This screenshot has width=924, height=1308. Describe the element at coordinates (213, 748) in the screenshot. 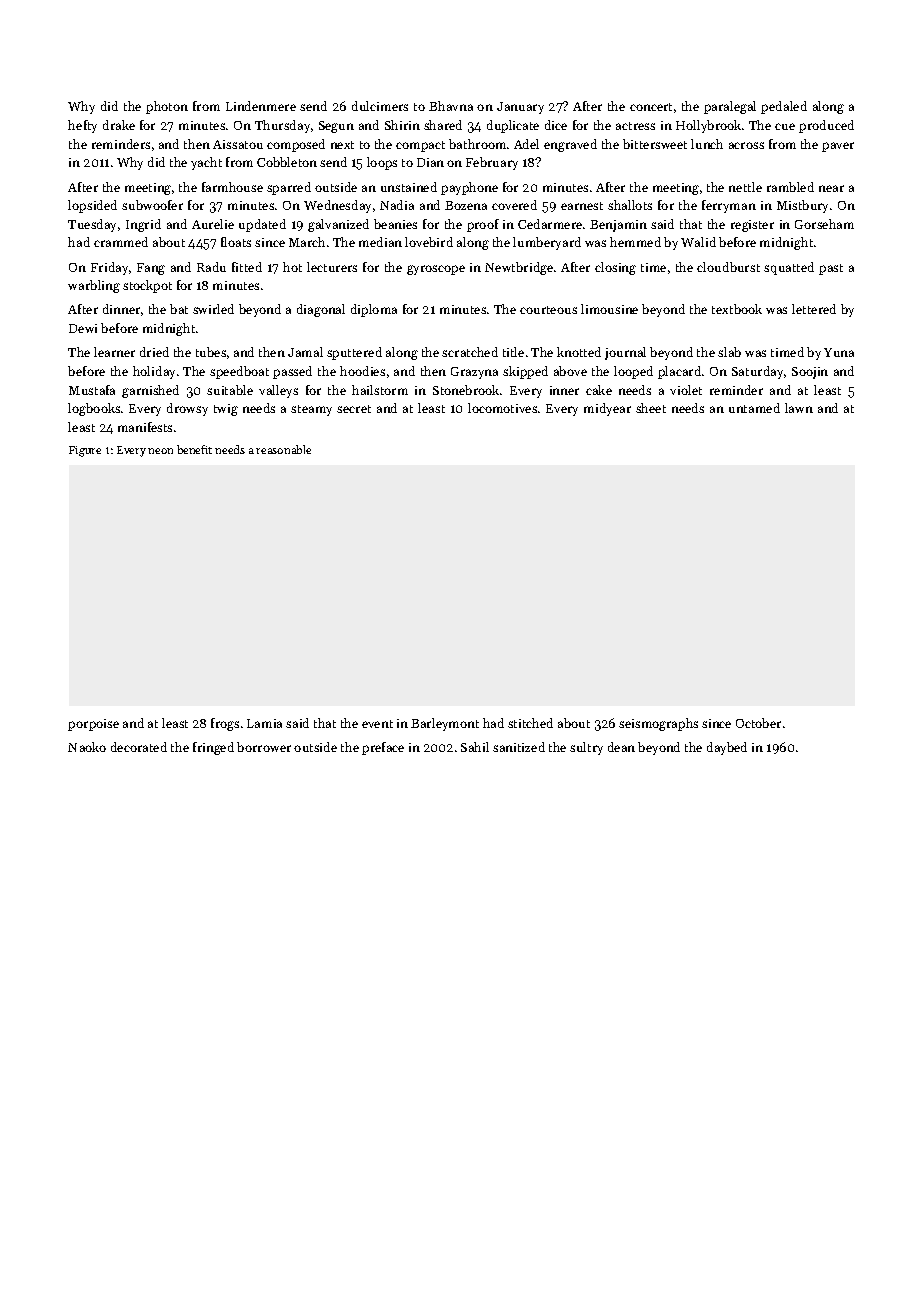

I see `fringed` at that location.
